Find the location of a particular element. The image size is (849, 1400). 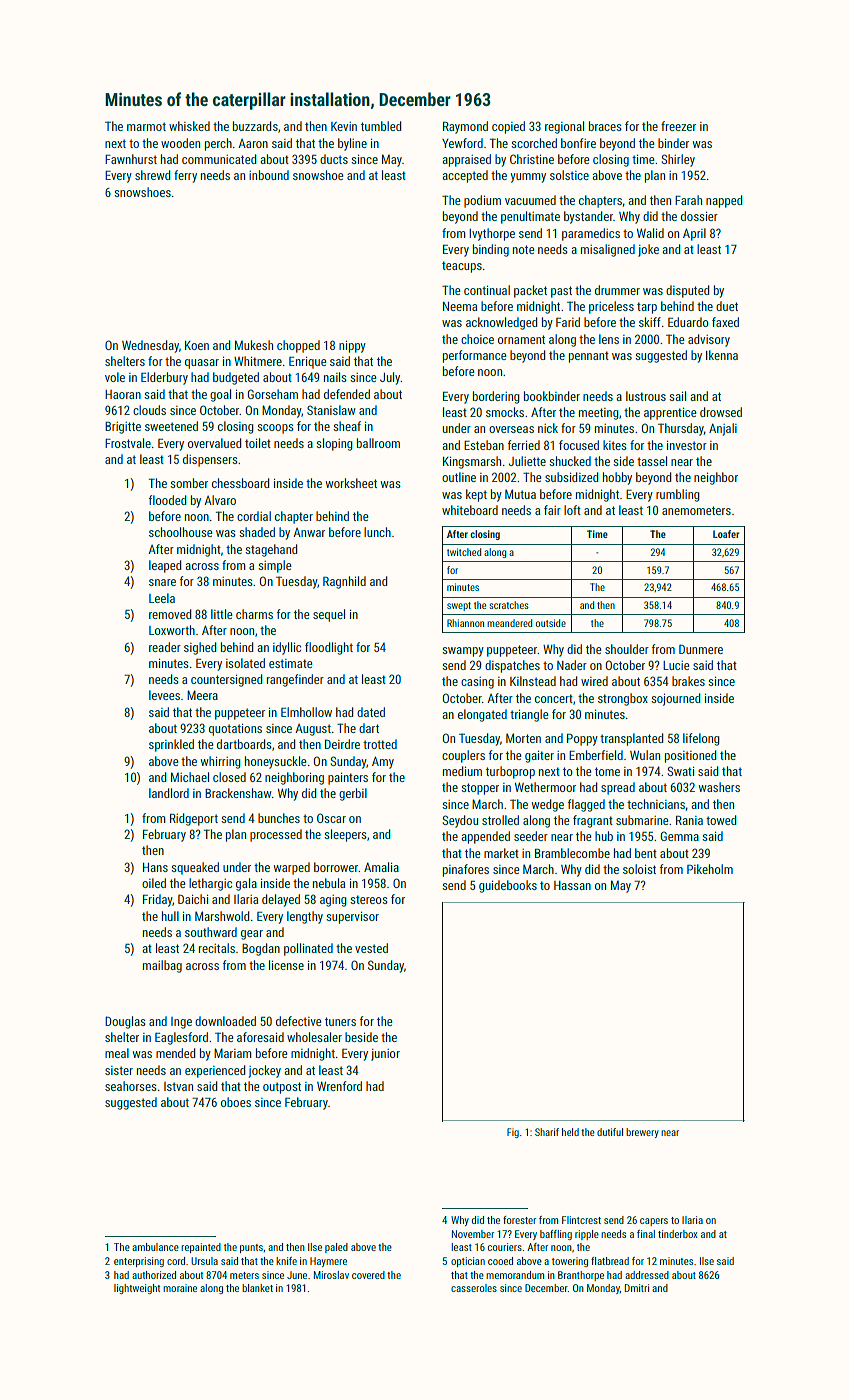

napped is located at coordinates (724, 201).
